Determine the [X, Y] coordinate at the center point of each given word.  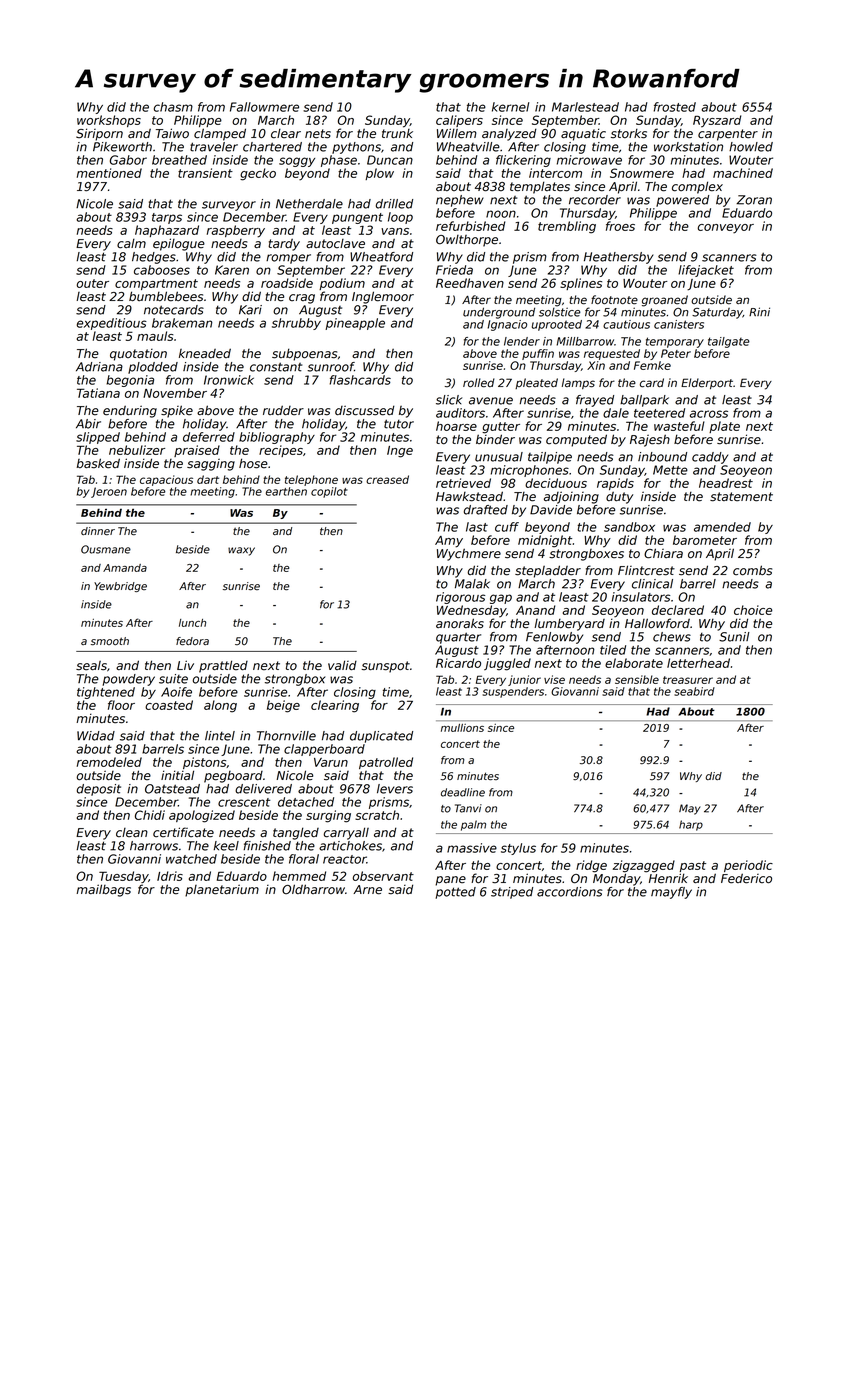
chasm [173, 107]
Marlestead [585, 107]
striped [512, 893]
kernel [510, 107]
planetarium [222, 890]
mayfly [671, 893]
